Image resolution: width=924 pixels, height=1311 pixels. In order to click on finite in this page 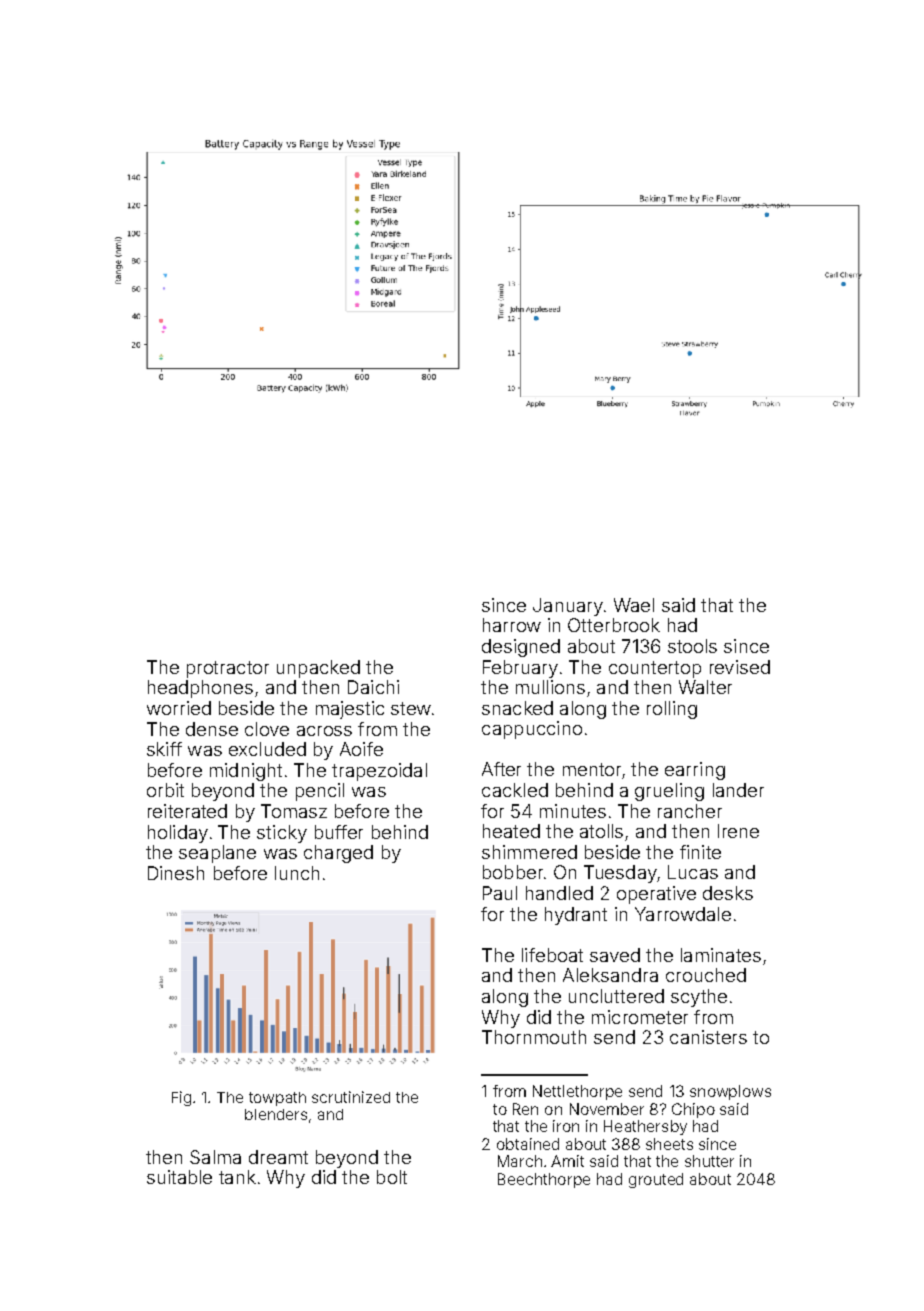, I will do `click(700, 852)`.
